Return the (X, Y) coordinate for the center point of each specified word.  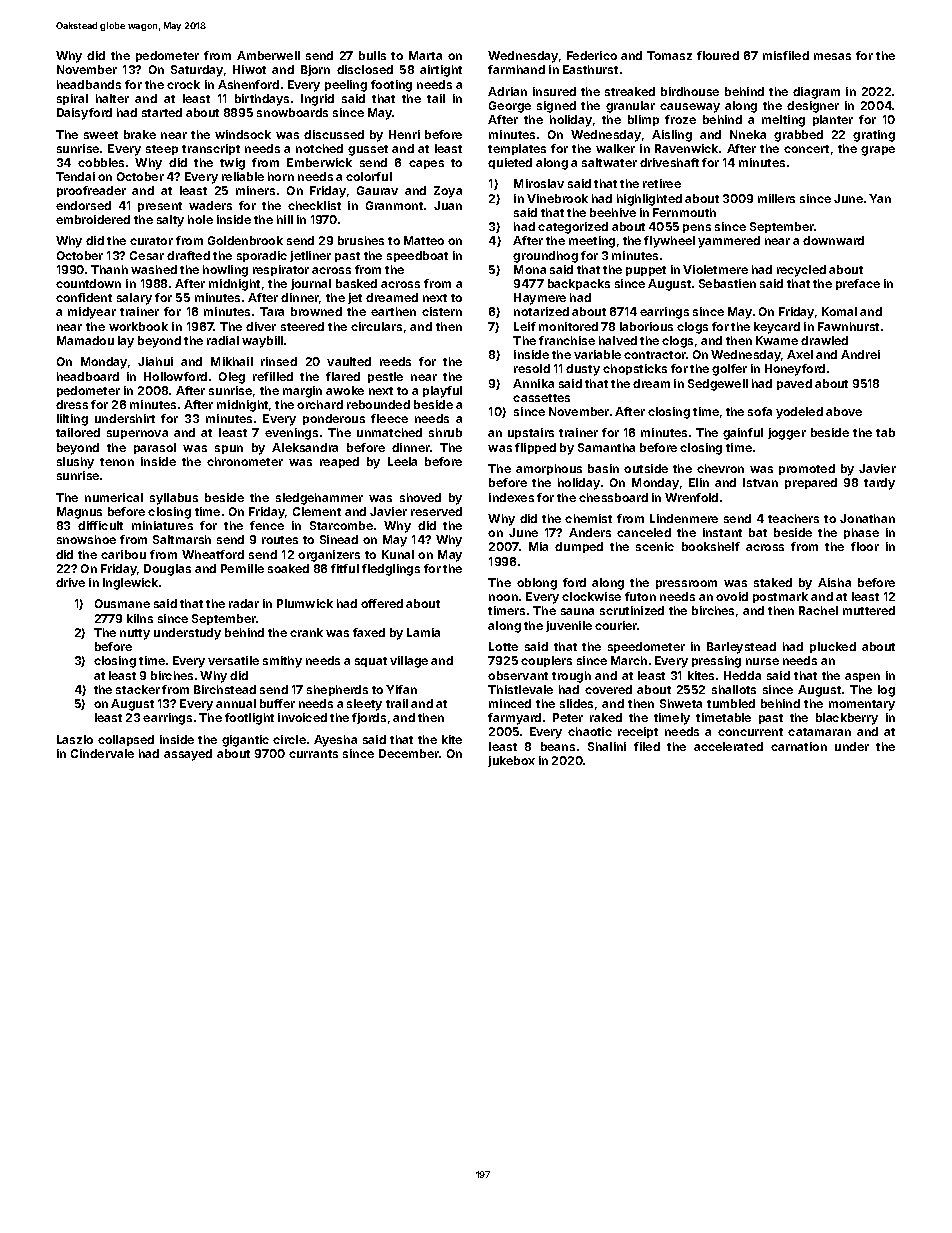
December (409, 753)
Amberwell (268, 55)
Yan (880, 198)
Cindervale (102, 753)
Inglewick (130, 584)
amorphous (549, 469)
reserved (436, 511)
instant (722, 532)
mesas (832, 56)
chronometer (245, 461)
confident (84, 297)
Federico (592, 55)
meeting (592, 242)
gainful (743, 434)
